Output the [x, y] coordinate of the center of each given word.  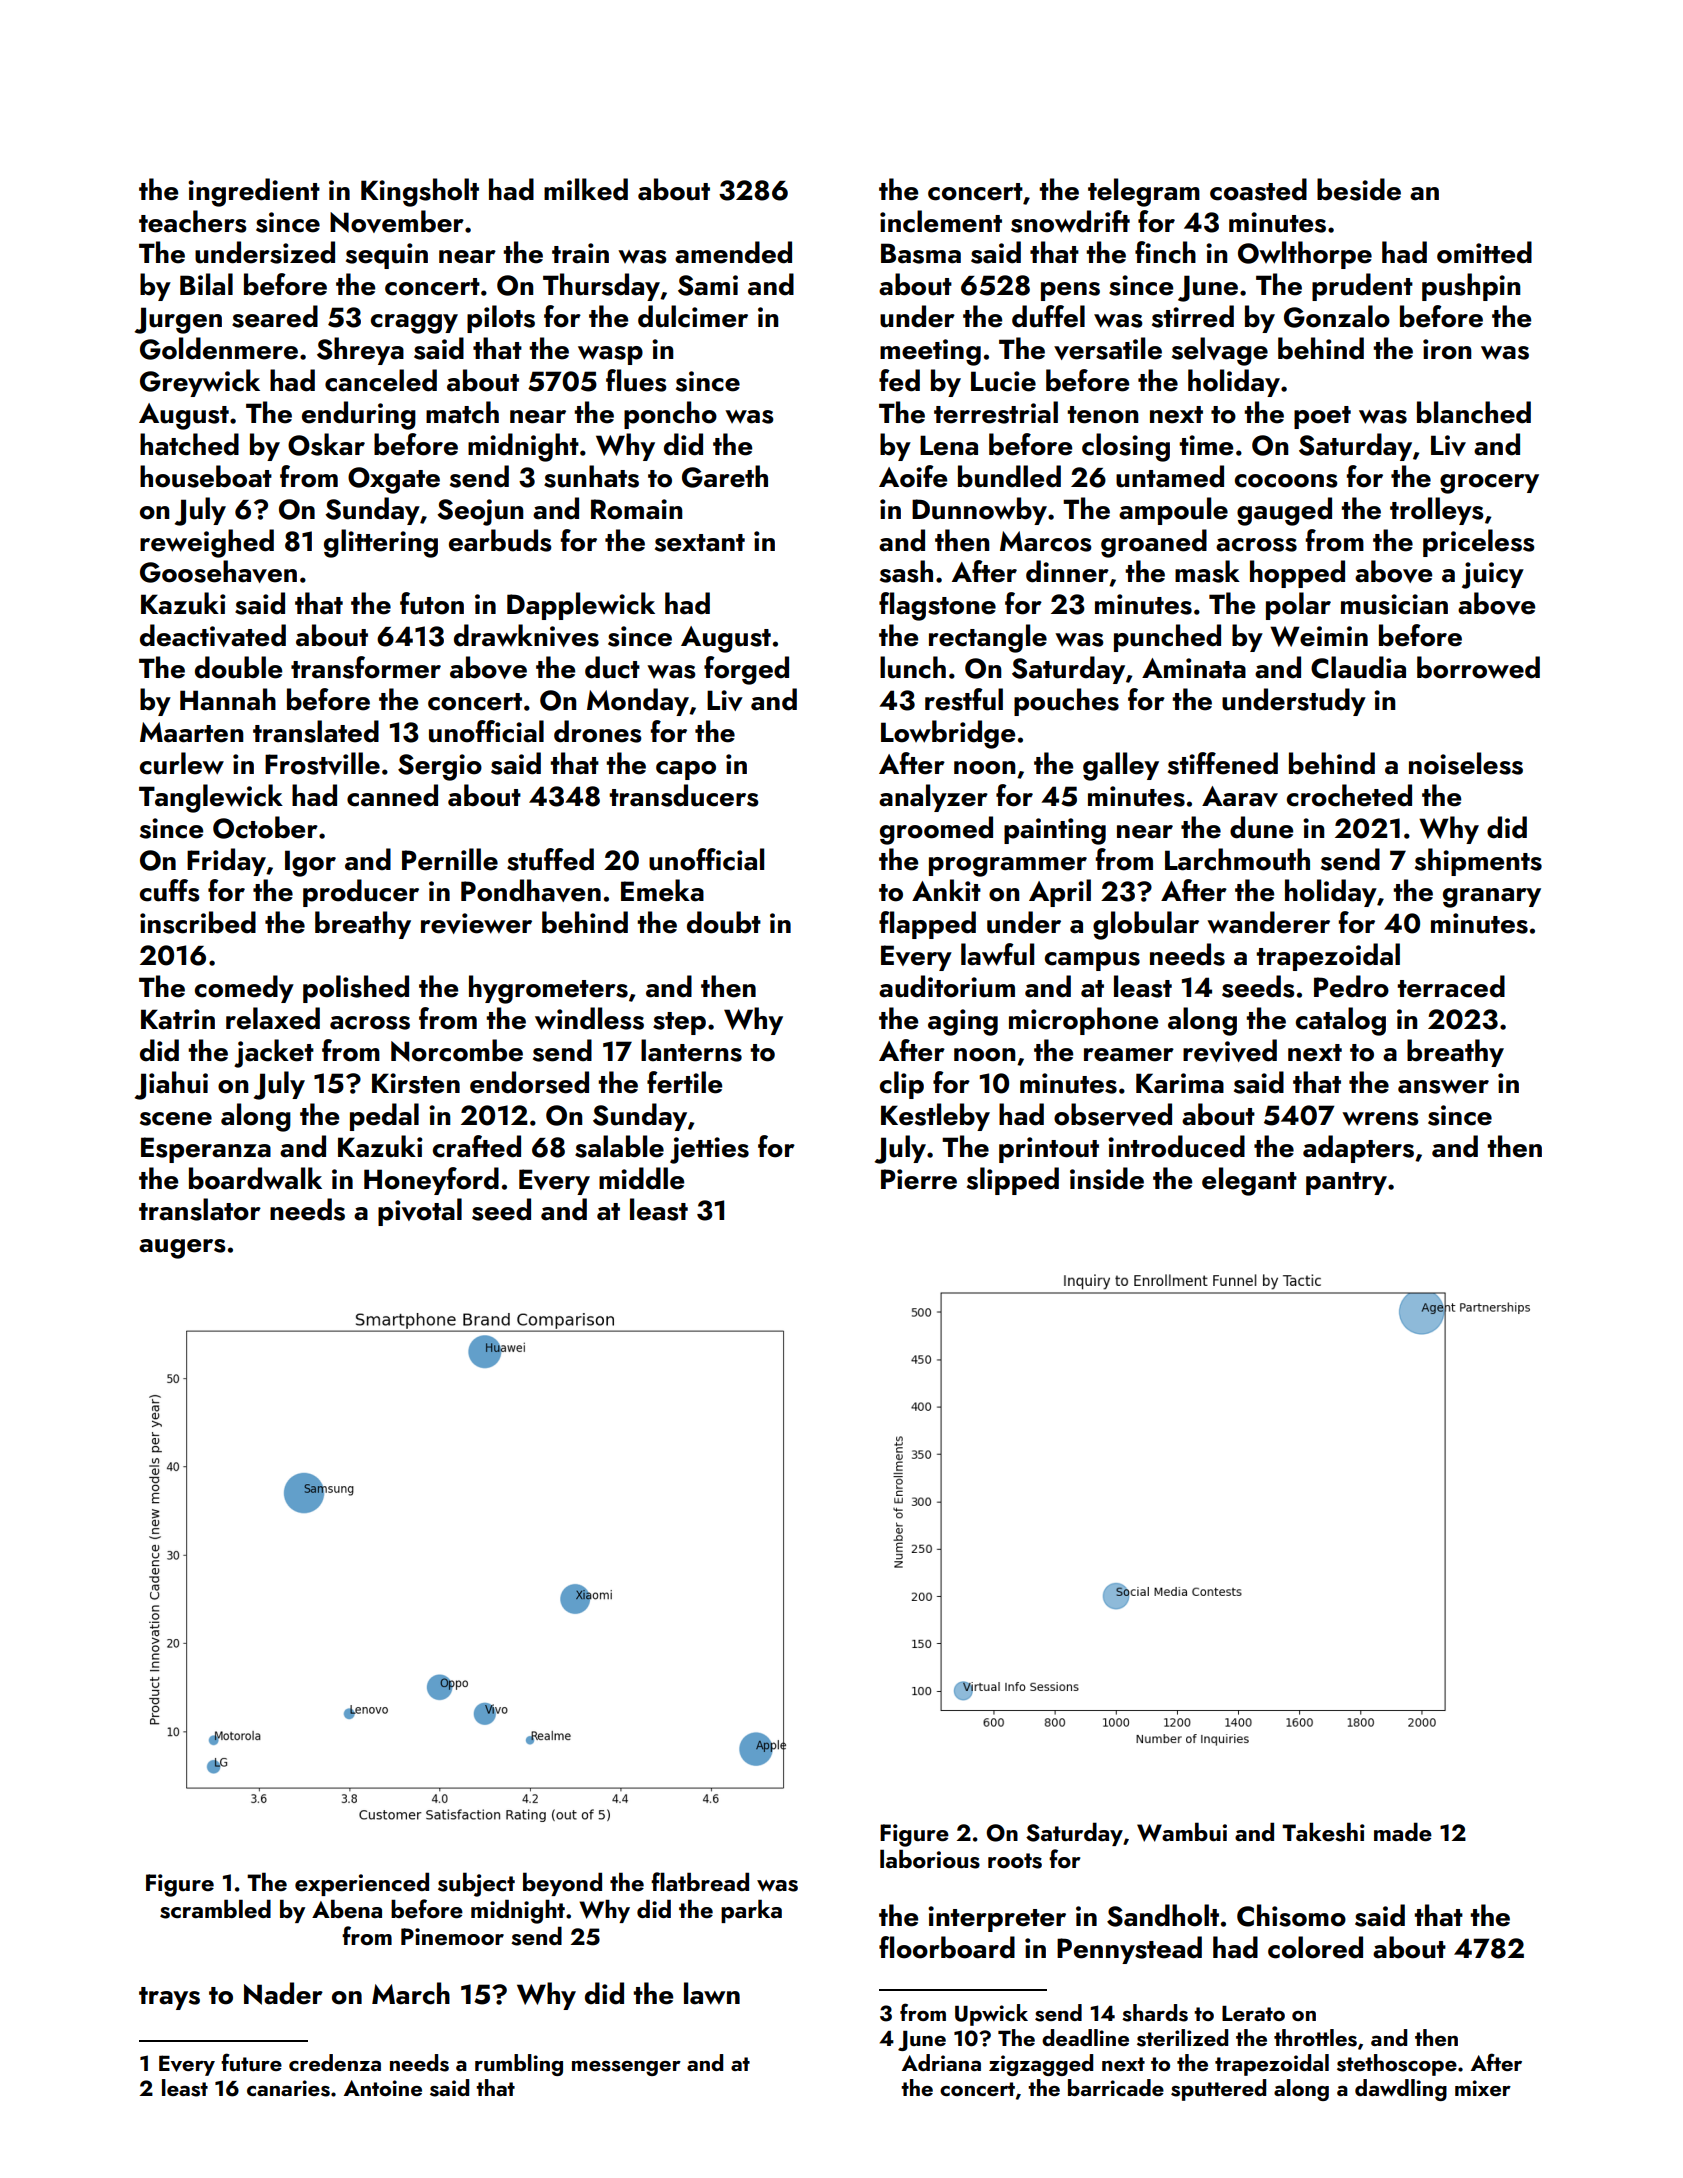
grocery [1489, 484]
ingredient [254, 192]
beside [1359, 189]
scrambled [215, 1909]
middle [641, 1178]
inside [1107, 1178]
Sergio [440, 767]
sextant [700, 543]
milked [586, 189]
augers [182, 1249]
